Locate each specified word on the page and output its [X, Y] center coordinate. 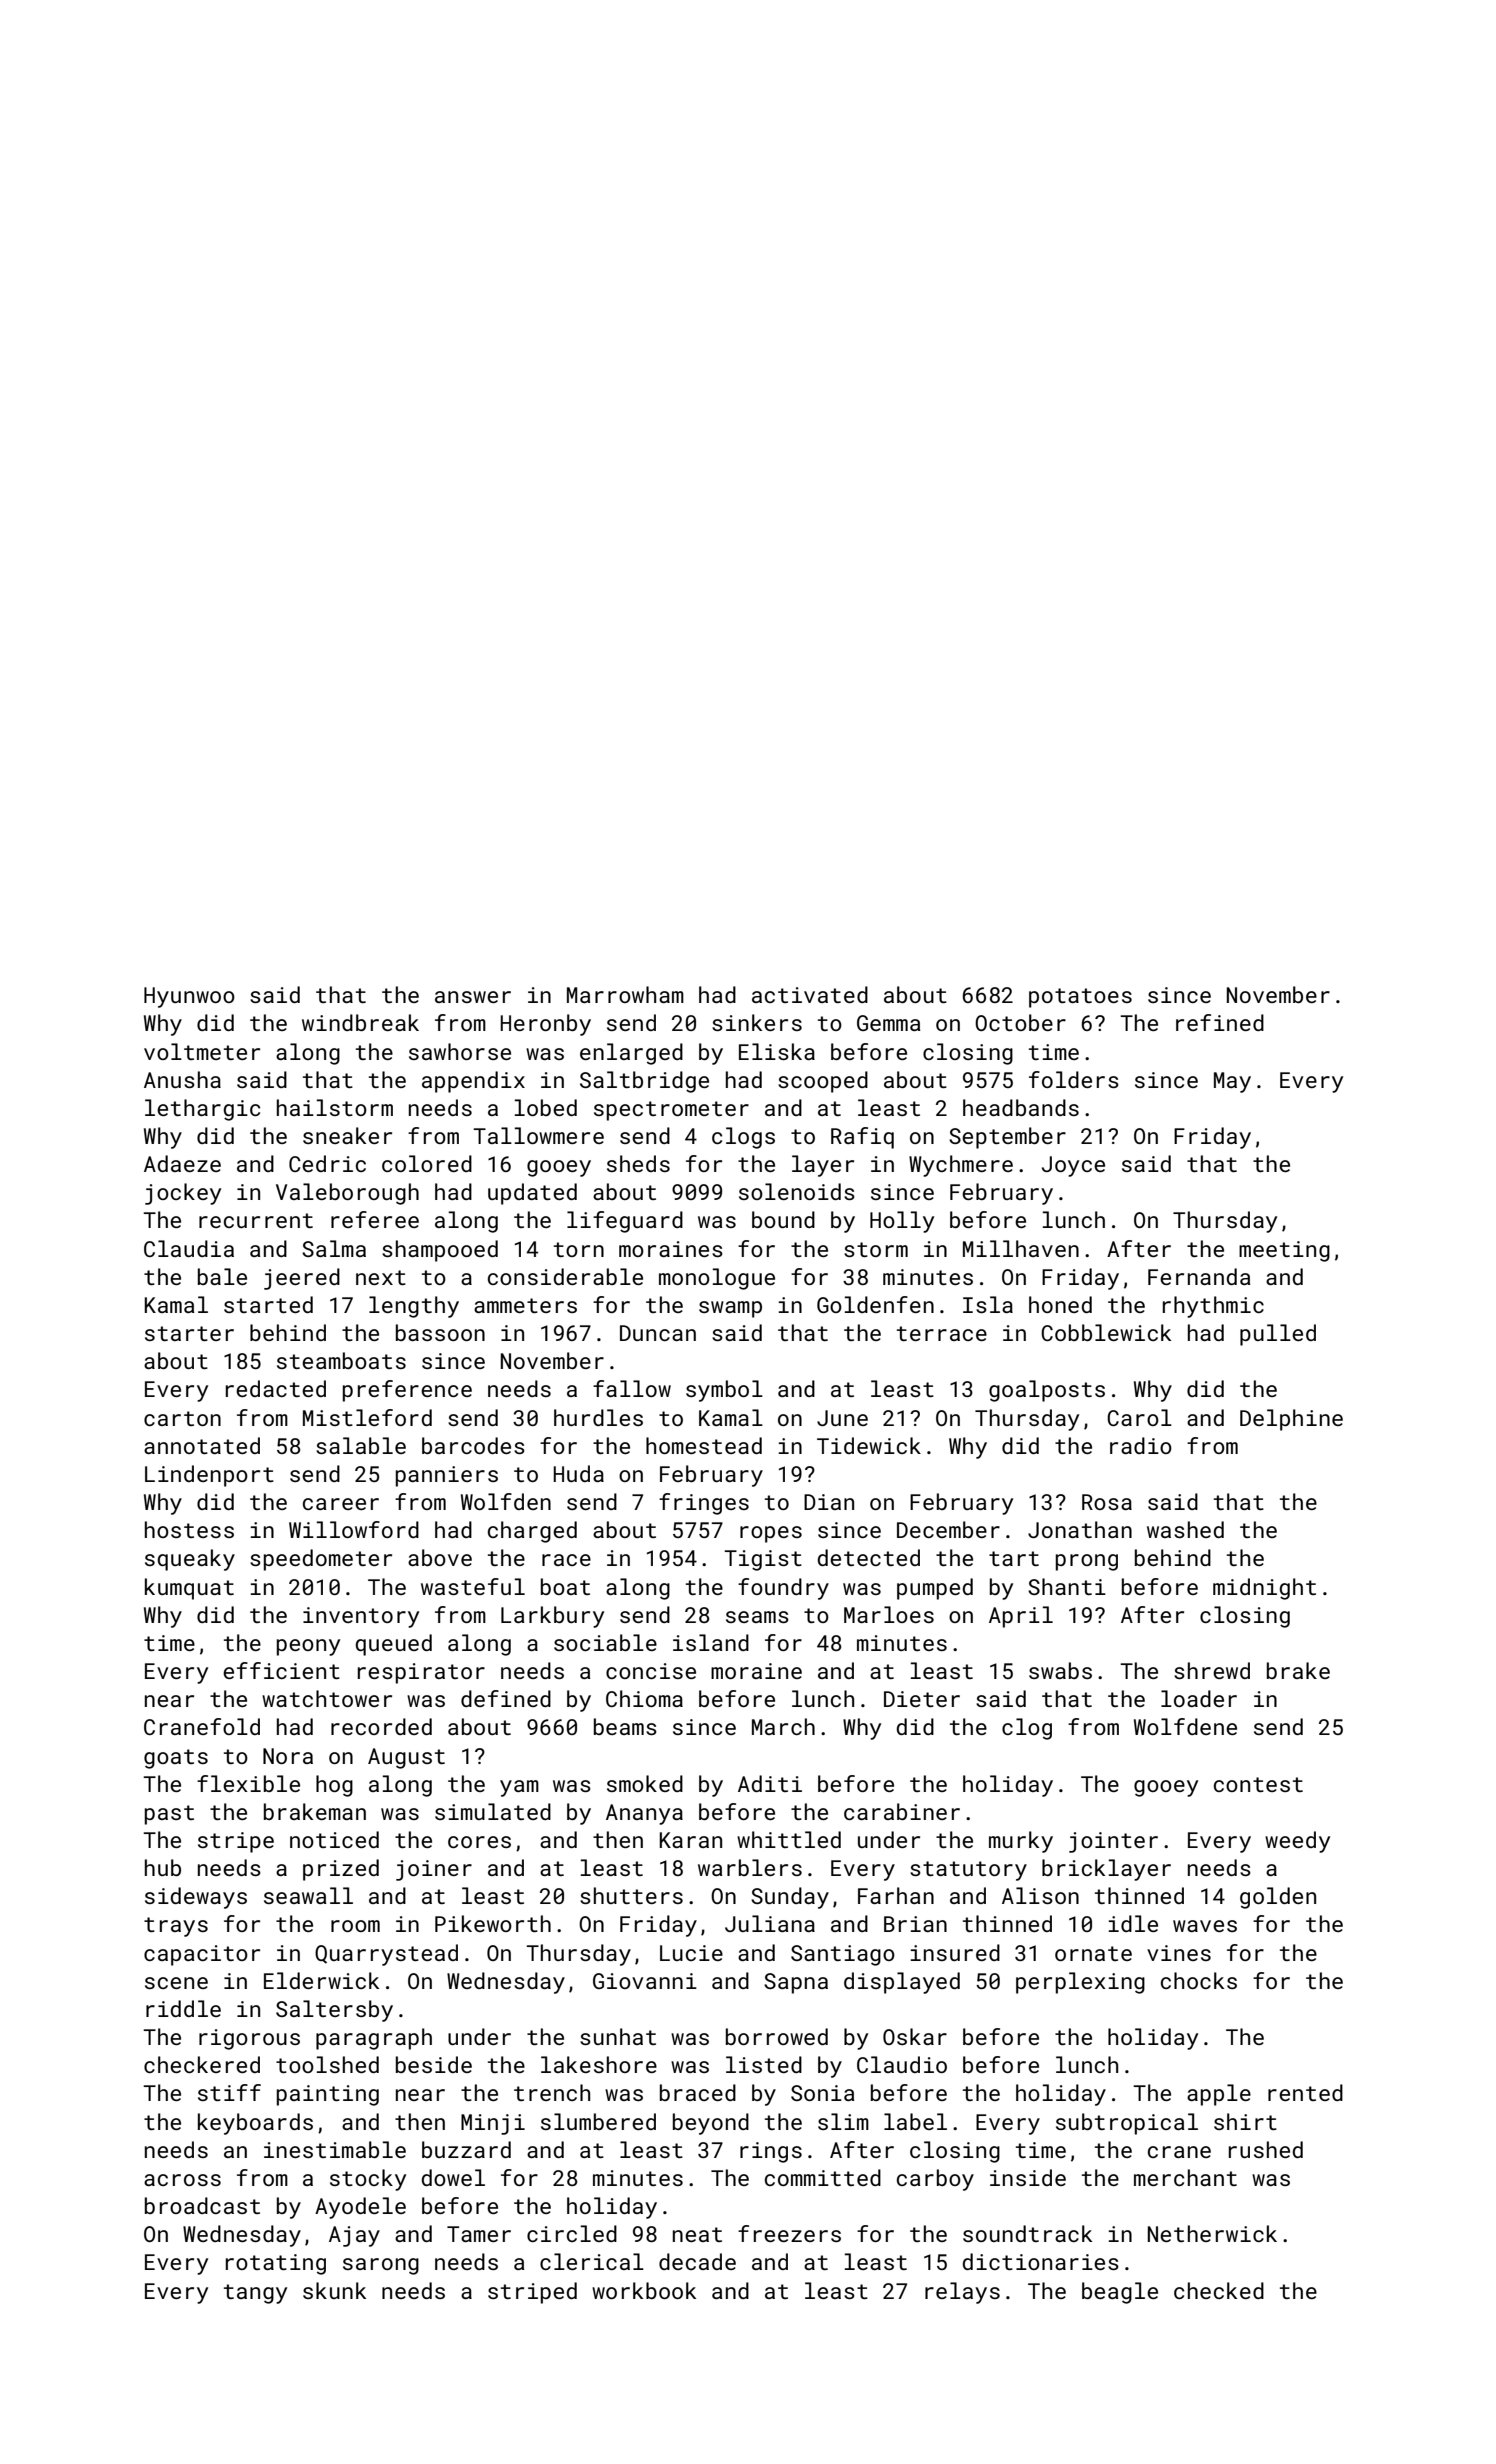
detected [868, 1557]
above [440, 1557]
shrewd [1212, 1670]
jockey [183, 1194]
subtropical [1127, 2124]
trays [176, 1927]
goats [176, 1759]
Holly [902, 1222]
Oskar [915, 2036]
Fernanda [1199, 1276]
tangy [255, 2294]
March [783, 1726]
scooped [823, 1082]
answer [473, 997]
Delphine [1291, 1420]
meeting [1284, 1251]
